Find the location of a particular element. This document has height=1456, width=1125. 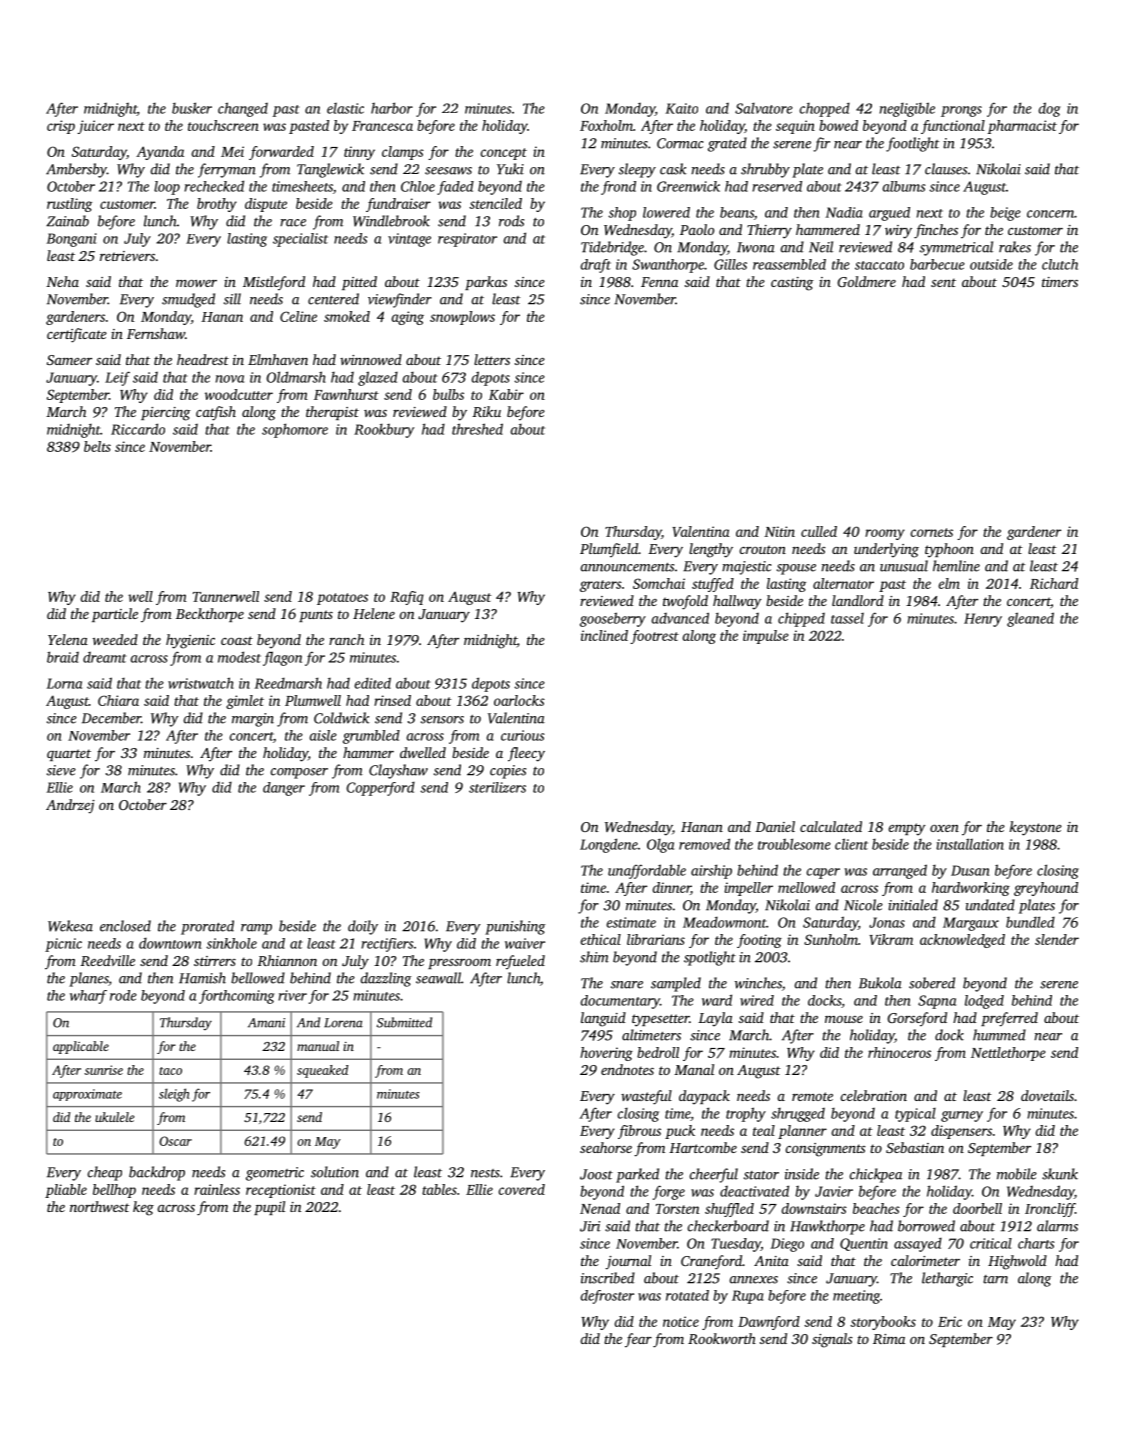

Kaito is located at coordinates (682, 108).
